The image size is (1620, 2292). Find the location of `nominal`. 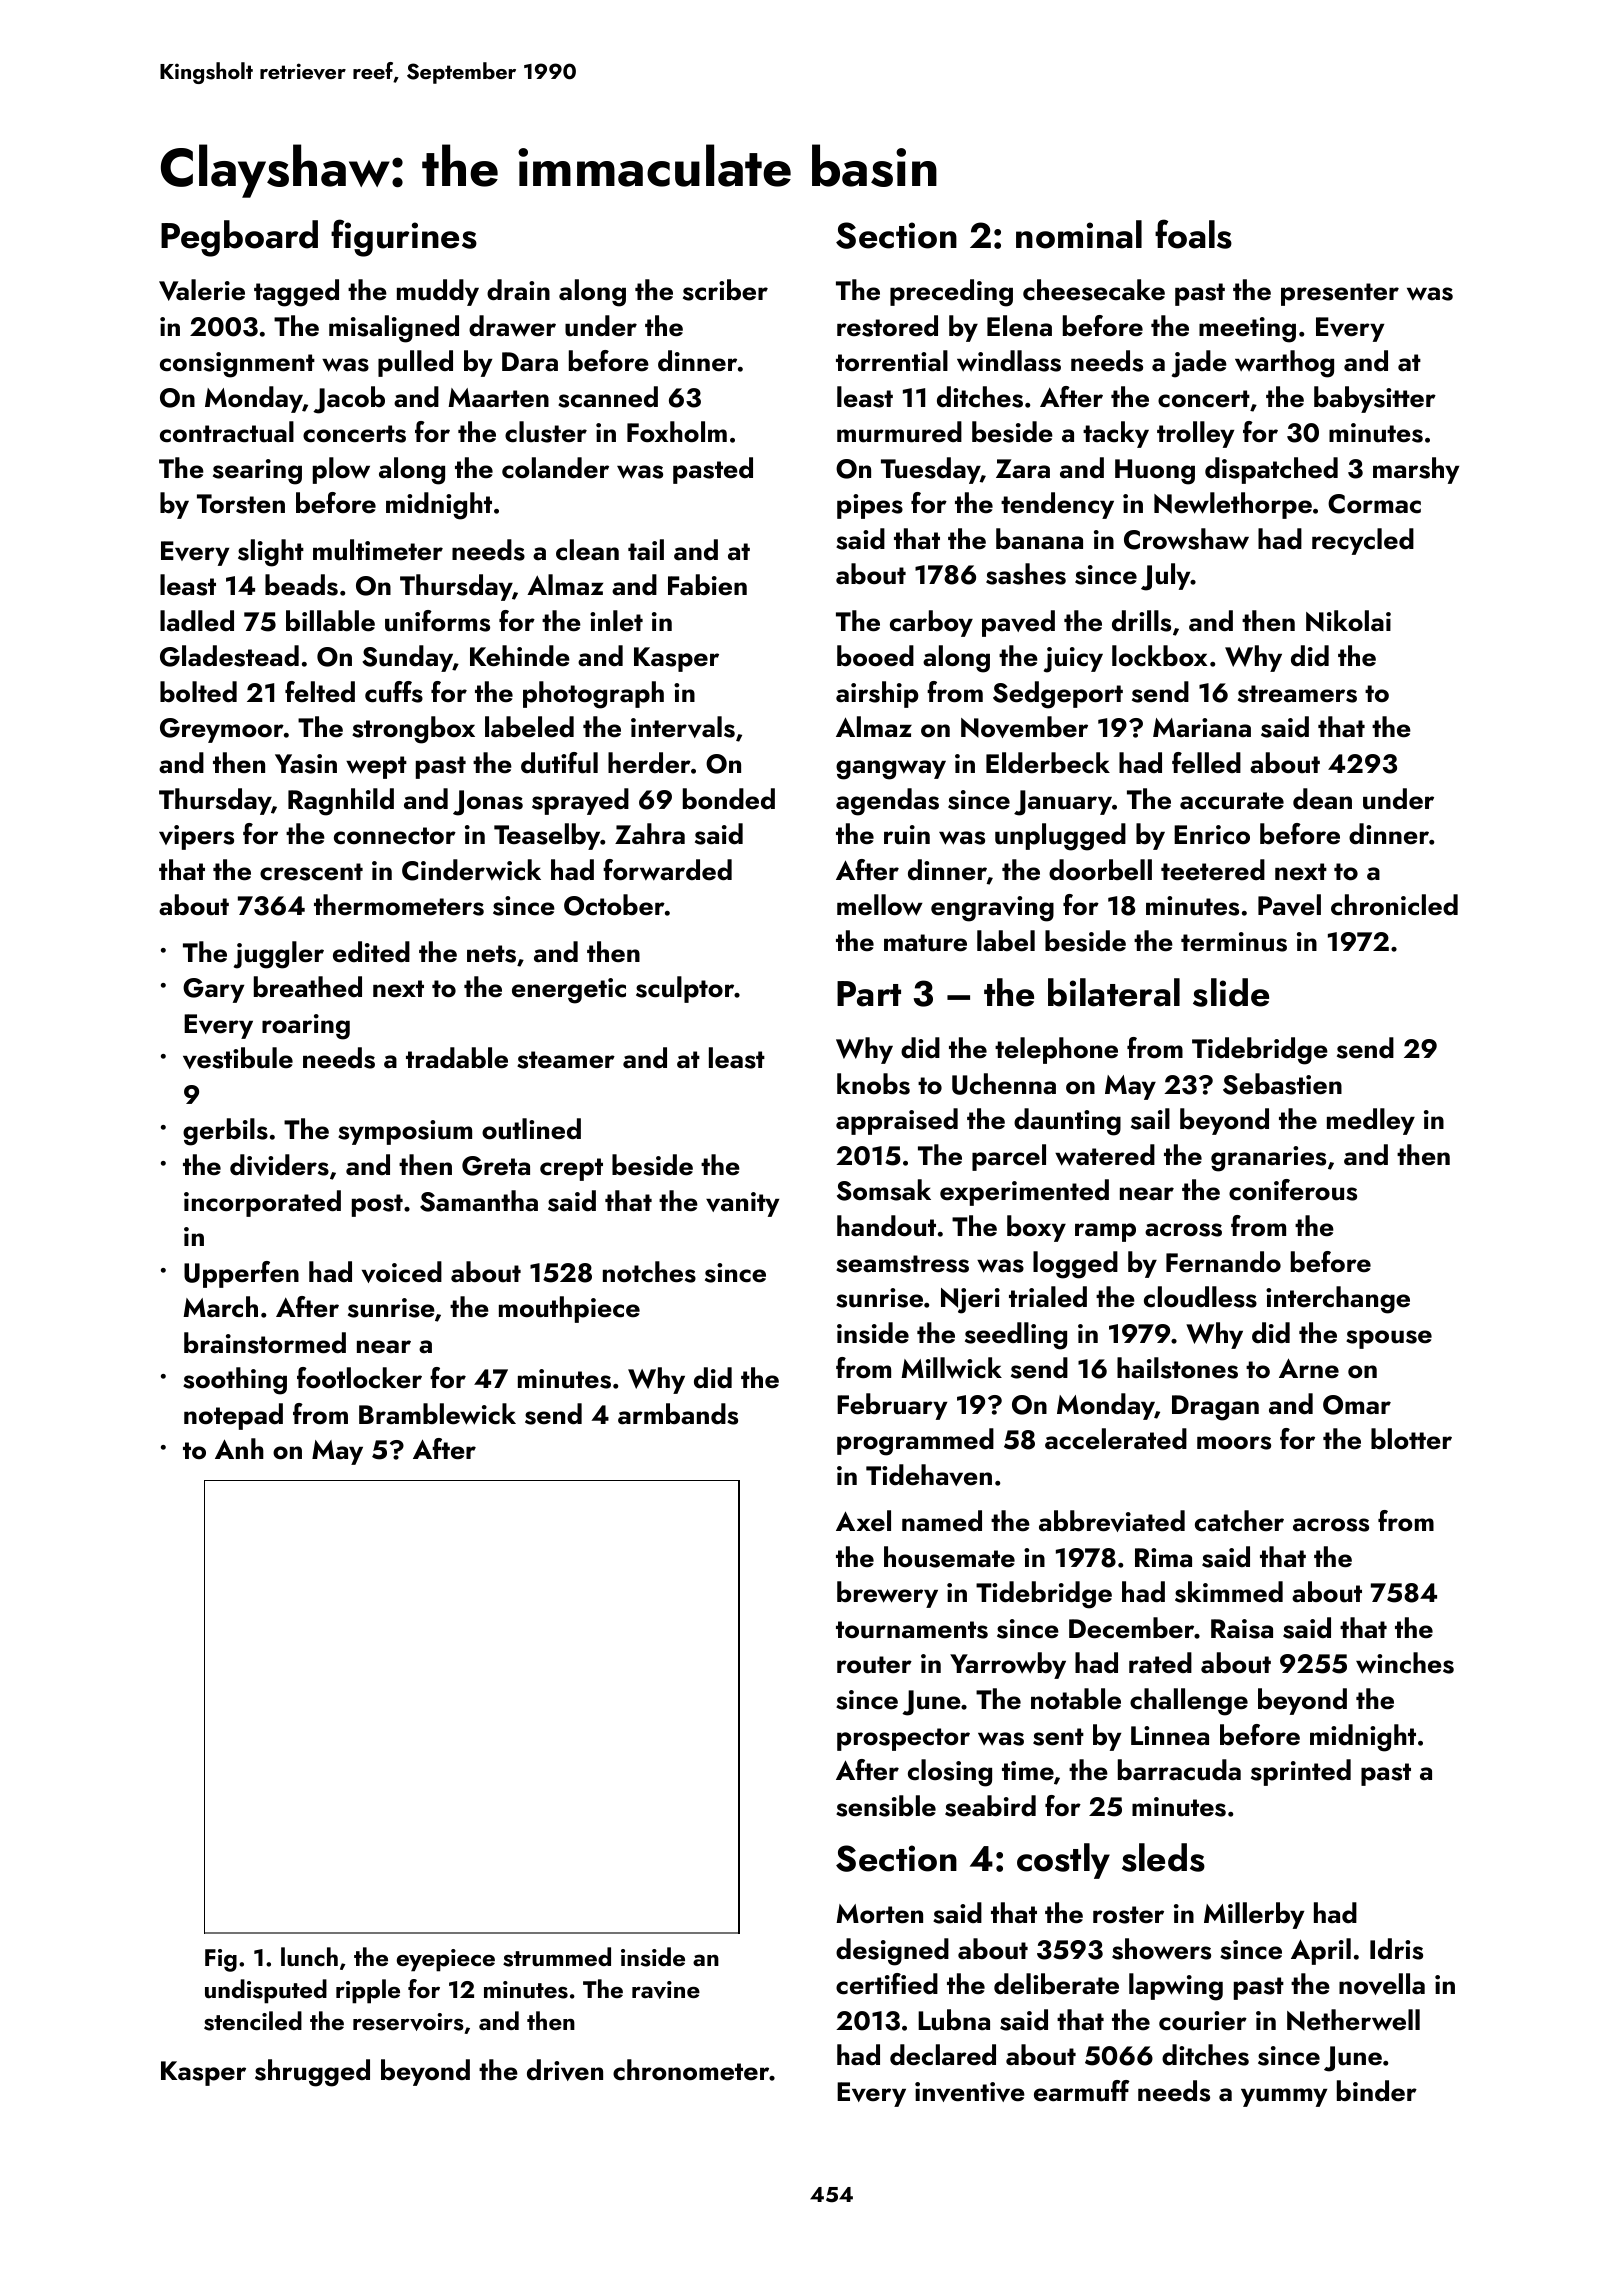

nominal is located at coordinates (1079, 234).
